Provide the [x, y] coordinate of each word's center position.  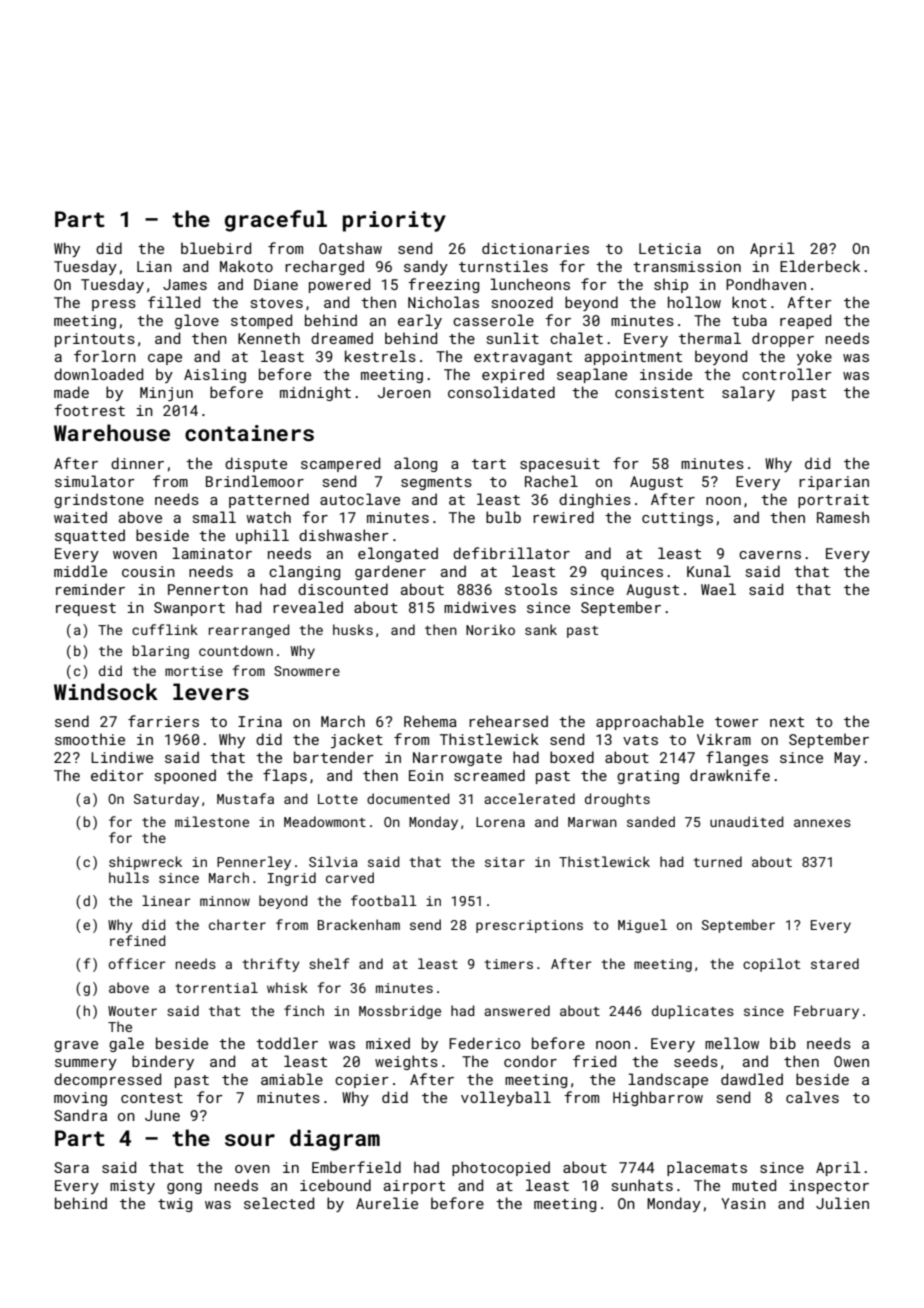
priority [394, 221]
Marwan [592, 822]
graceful [276, 221]
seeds [696, 1061]
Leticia [670, 248]
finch [304, 1010]
